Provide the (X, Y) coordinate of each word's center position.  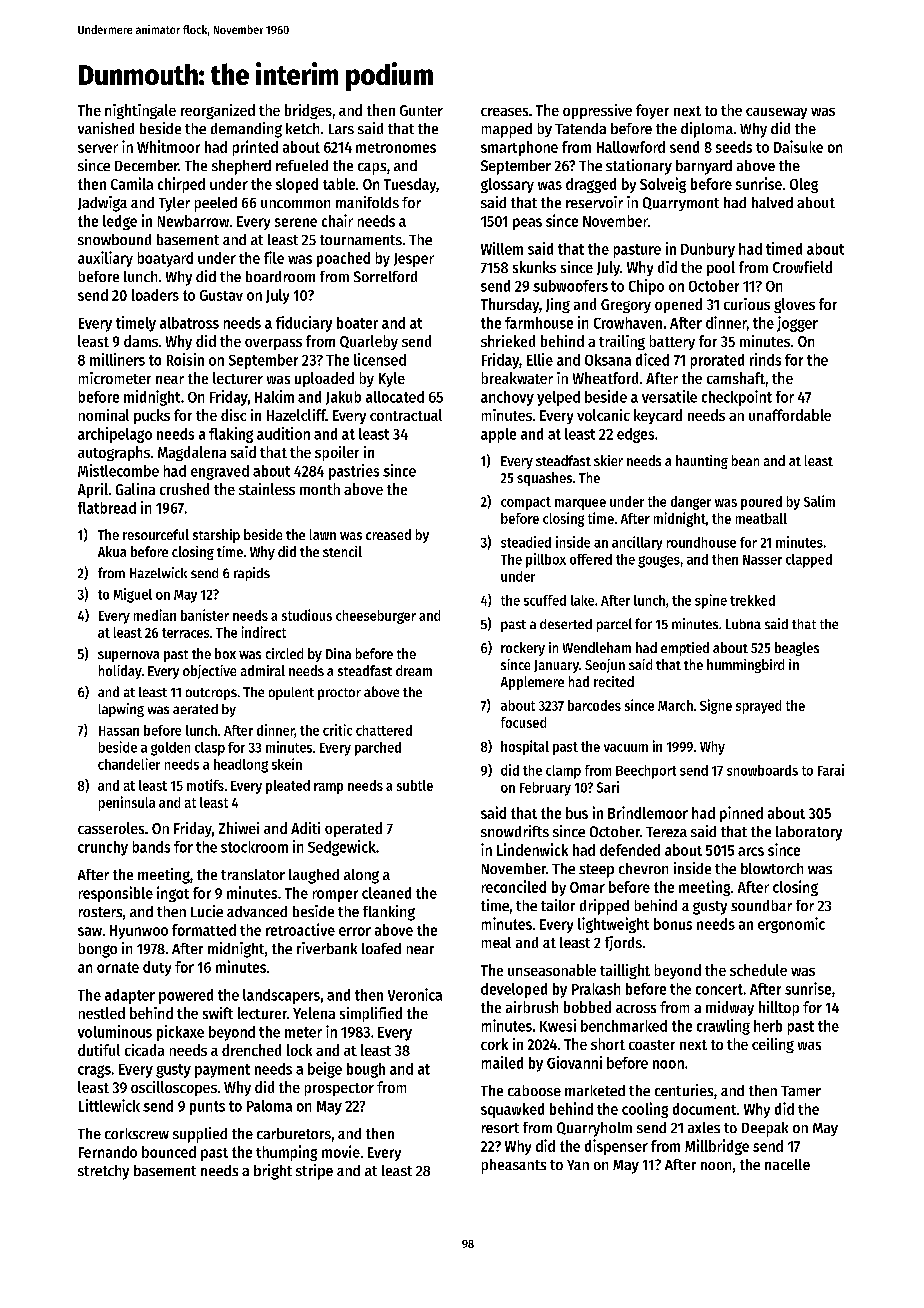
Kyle (392, 379)
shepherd (241, 167)
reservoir (594, 202)
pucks (152, 416)
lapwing (121, 710)
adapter (130, 996)
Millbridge (717, 1147)
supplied (200, 1135)
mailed (502, 1062)
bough (366, 1070)
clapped (809, 561)
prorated (717, 361)
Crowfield (802, 267)
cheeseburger (376, 617)
